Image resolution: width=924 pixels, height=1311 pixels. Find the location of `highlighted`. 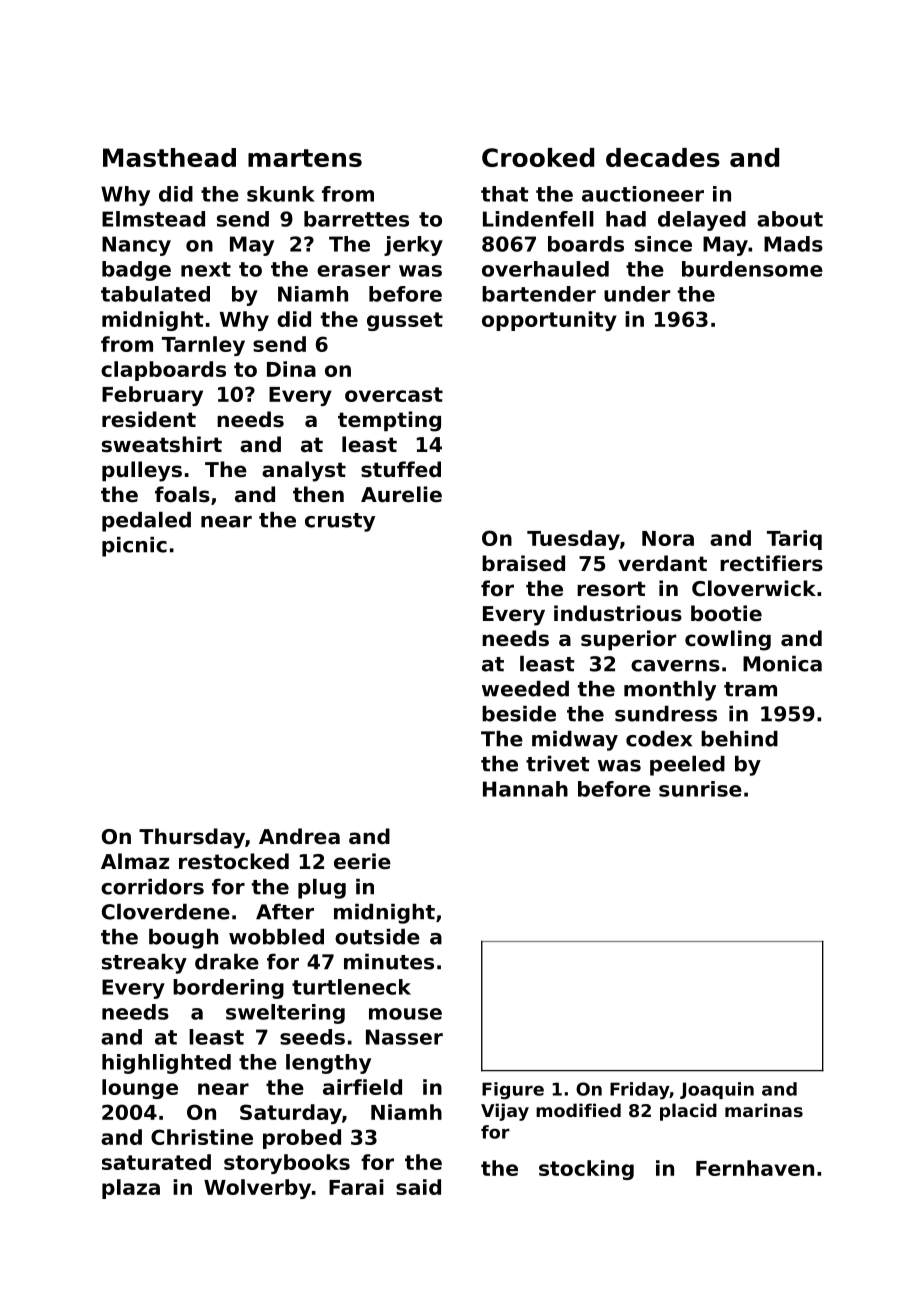

highlighted is located at coordinates (166, 1064).
